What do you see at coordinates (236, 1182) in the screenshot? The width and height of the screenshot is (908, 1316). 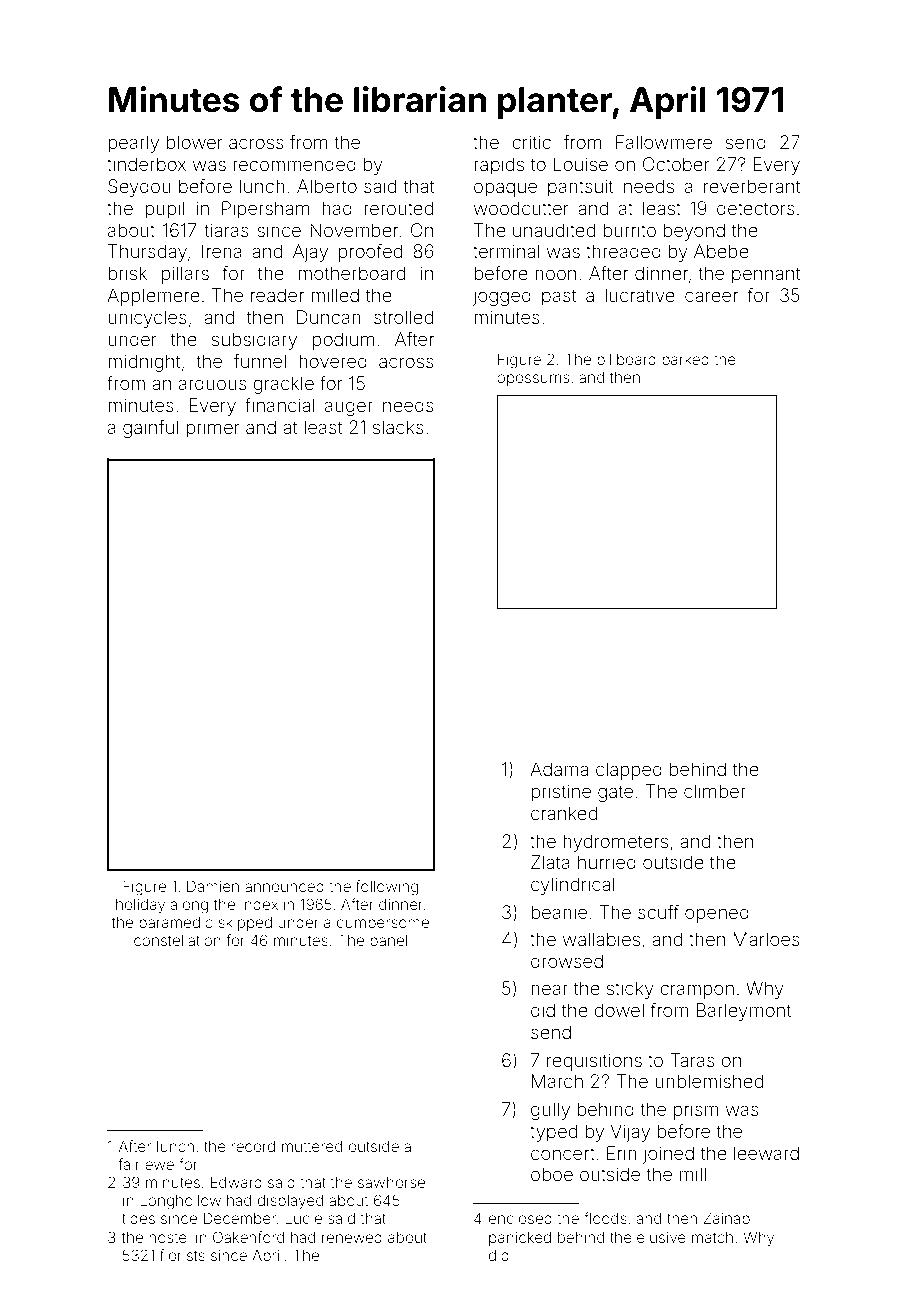 I see `Edward` at bounding box center [236, 1182].
